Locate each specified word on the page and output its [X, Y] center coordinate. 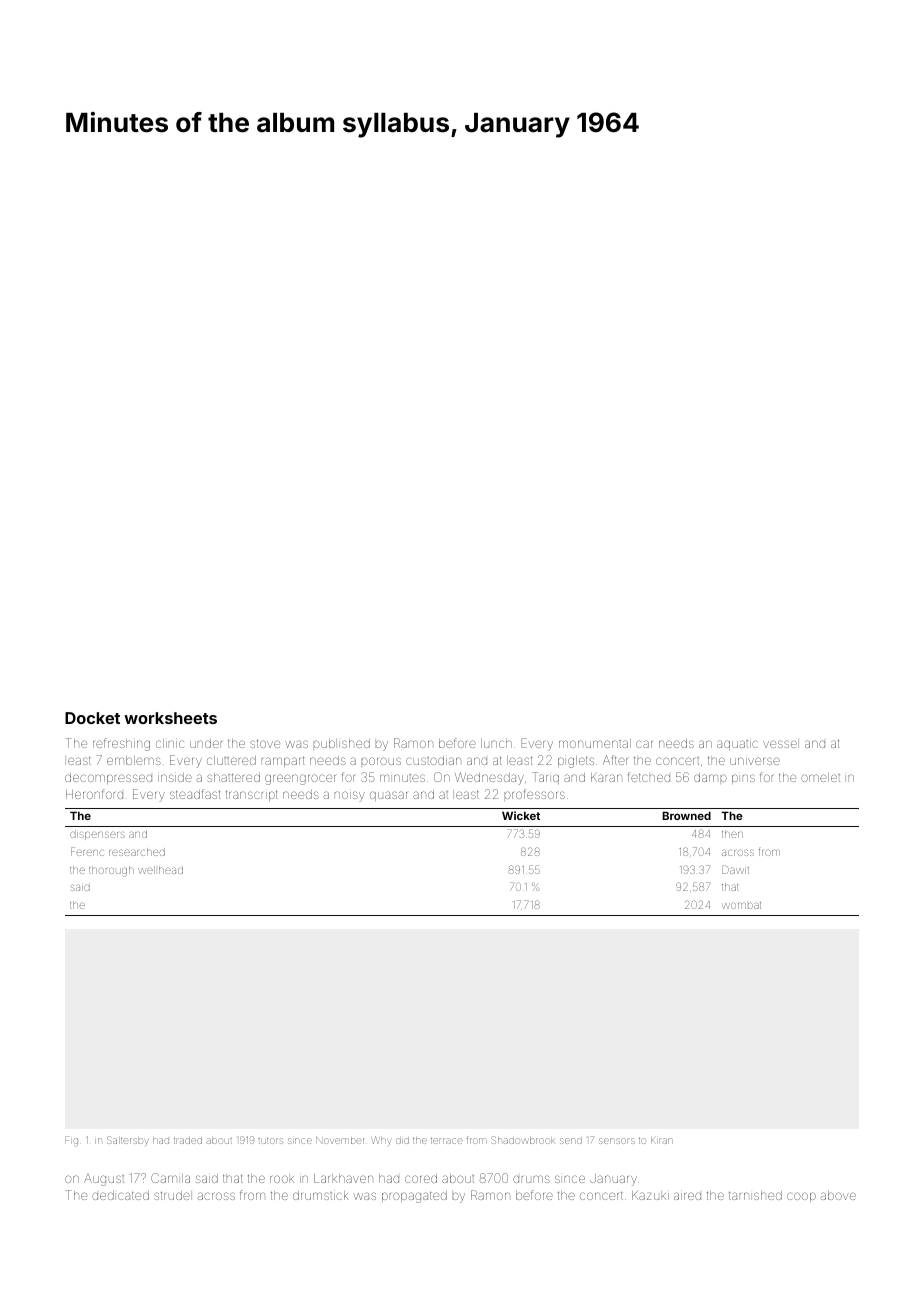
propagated [414, 1197]
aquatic [737, 745]
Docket [92, 718]
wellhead [160, 870]
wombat [741, 905]
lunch [496, 743]
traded [188, 1141]
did [402, 1141]
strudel [172, 1195]
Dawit [735, 869]
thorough [111, 871]
